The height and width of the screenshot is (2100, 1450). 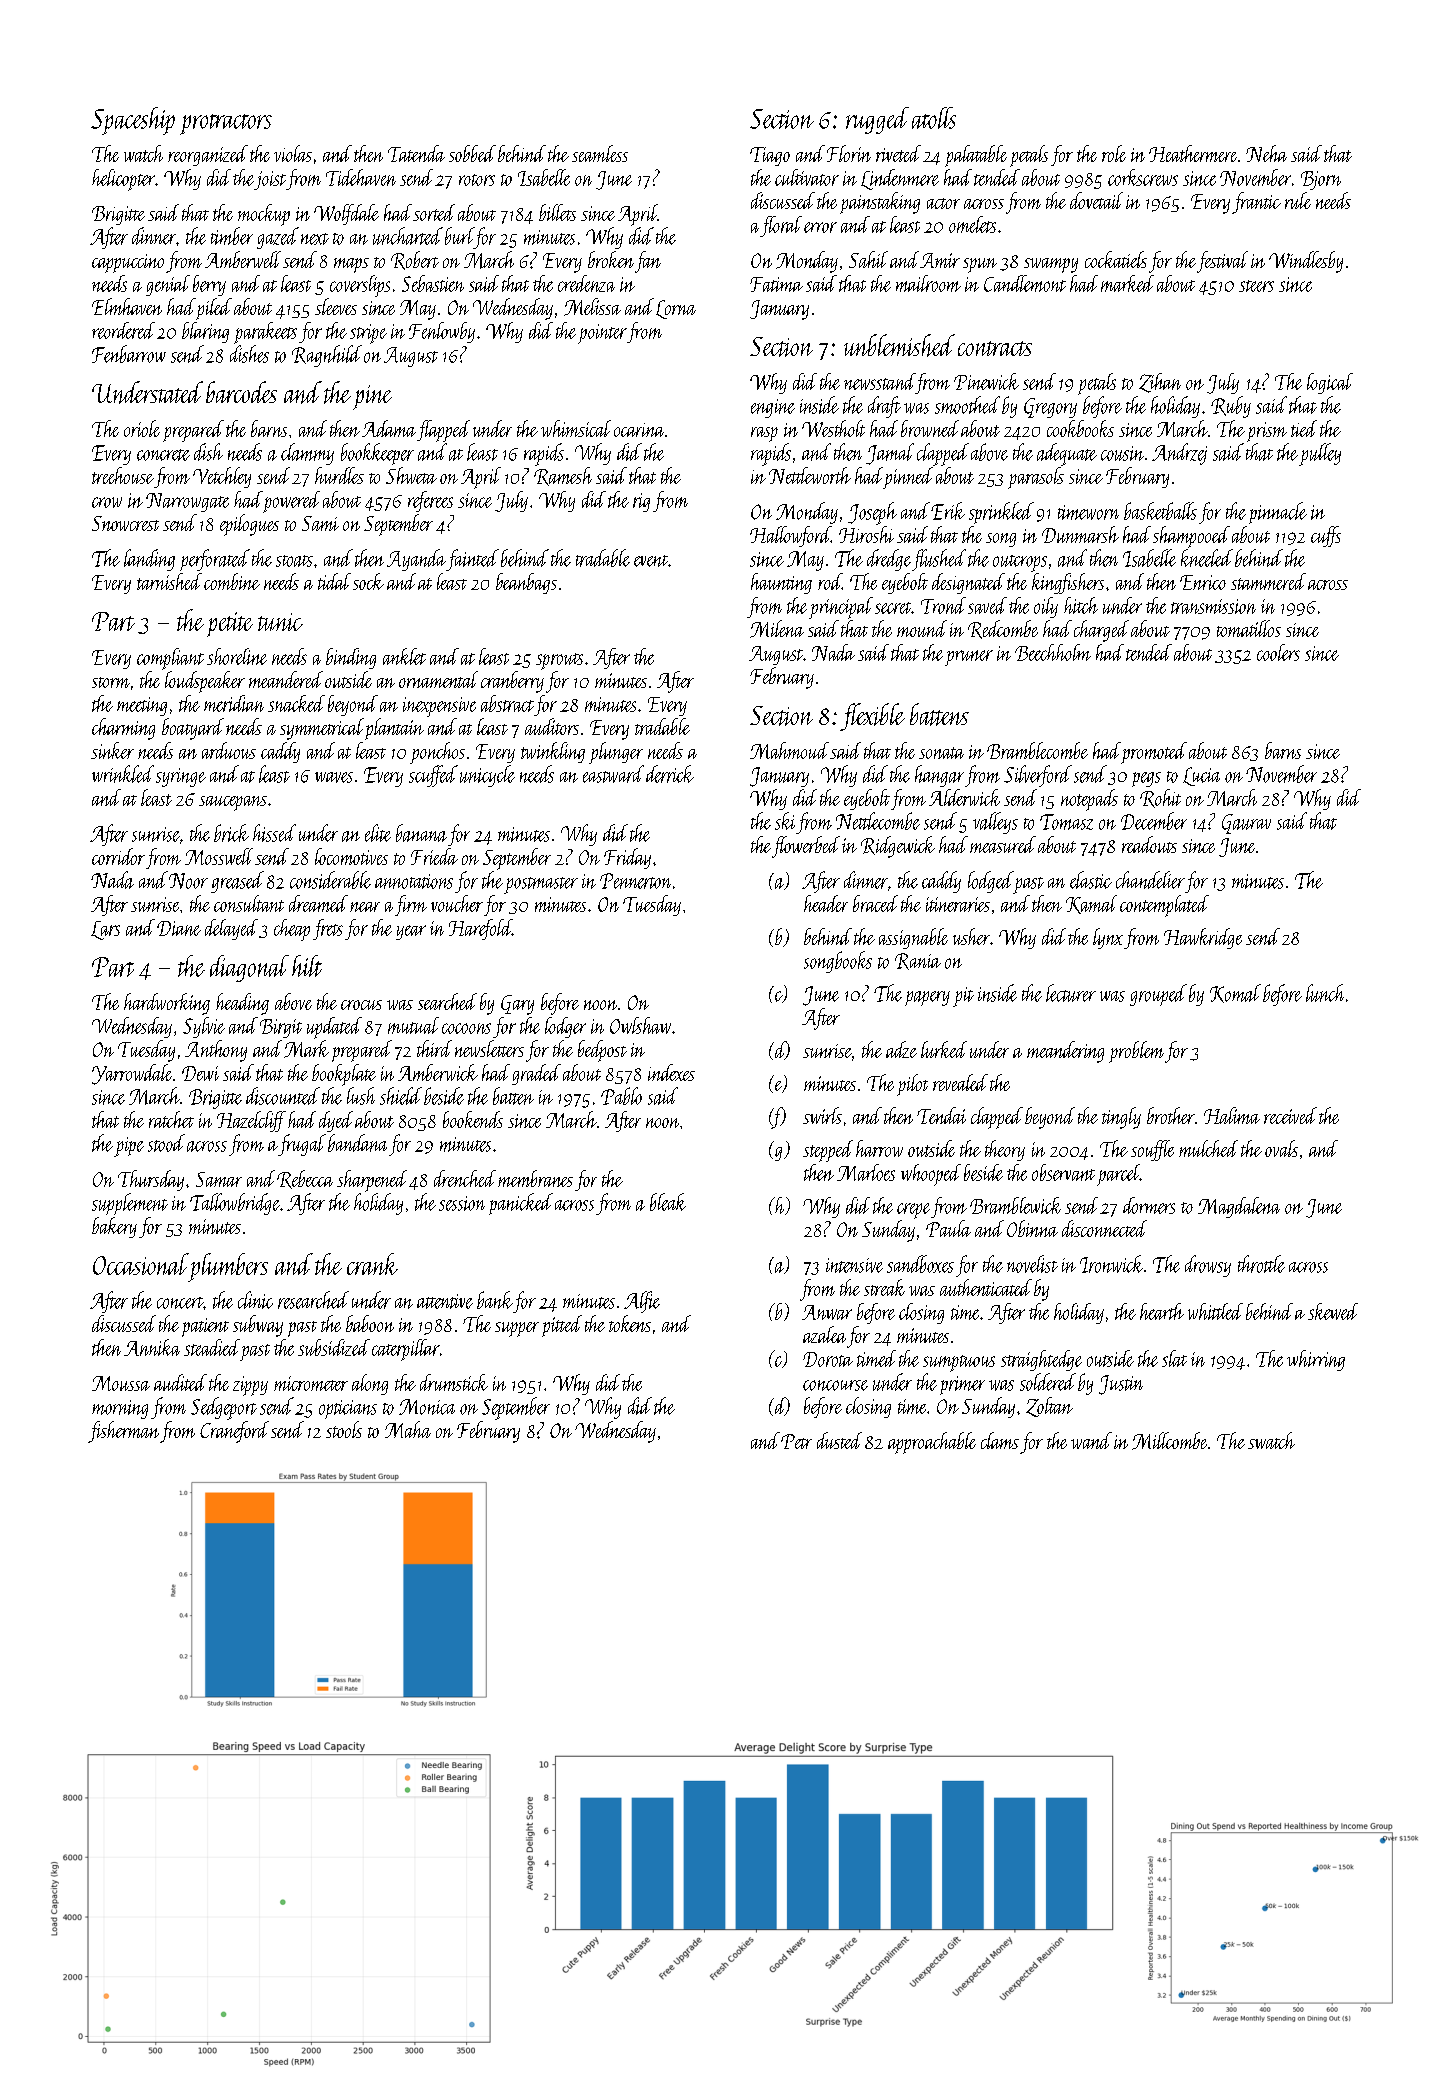 I want to click on loudspeaker, so click(x=205, y=682).
